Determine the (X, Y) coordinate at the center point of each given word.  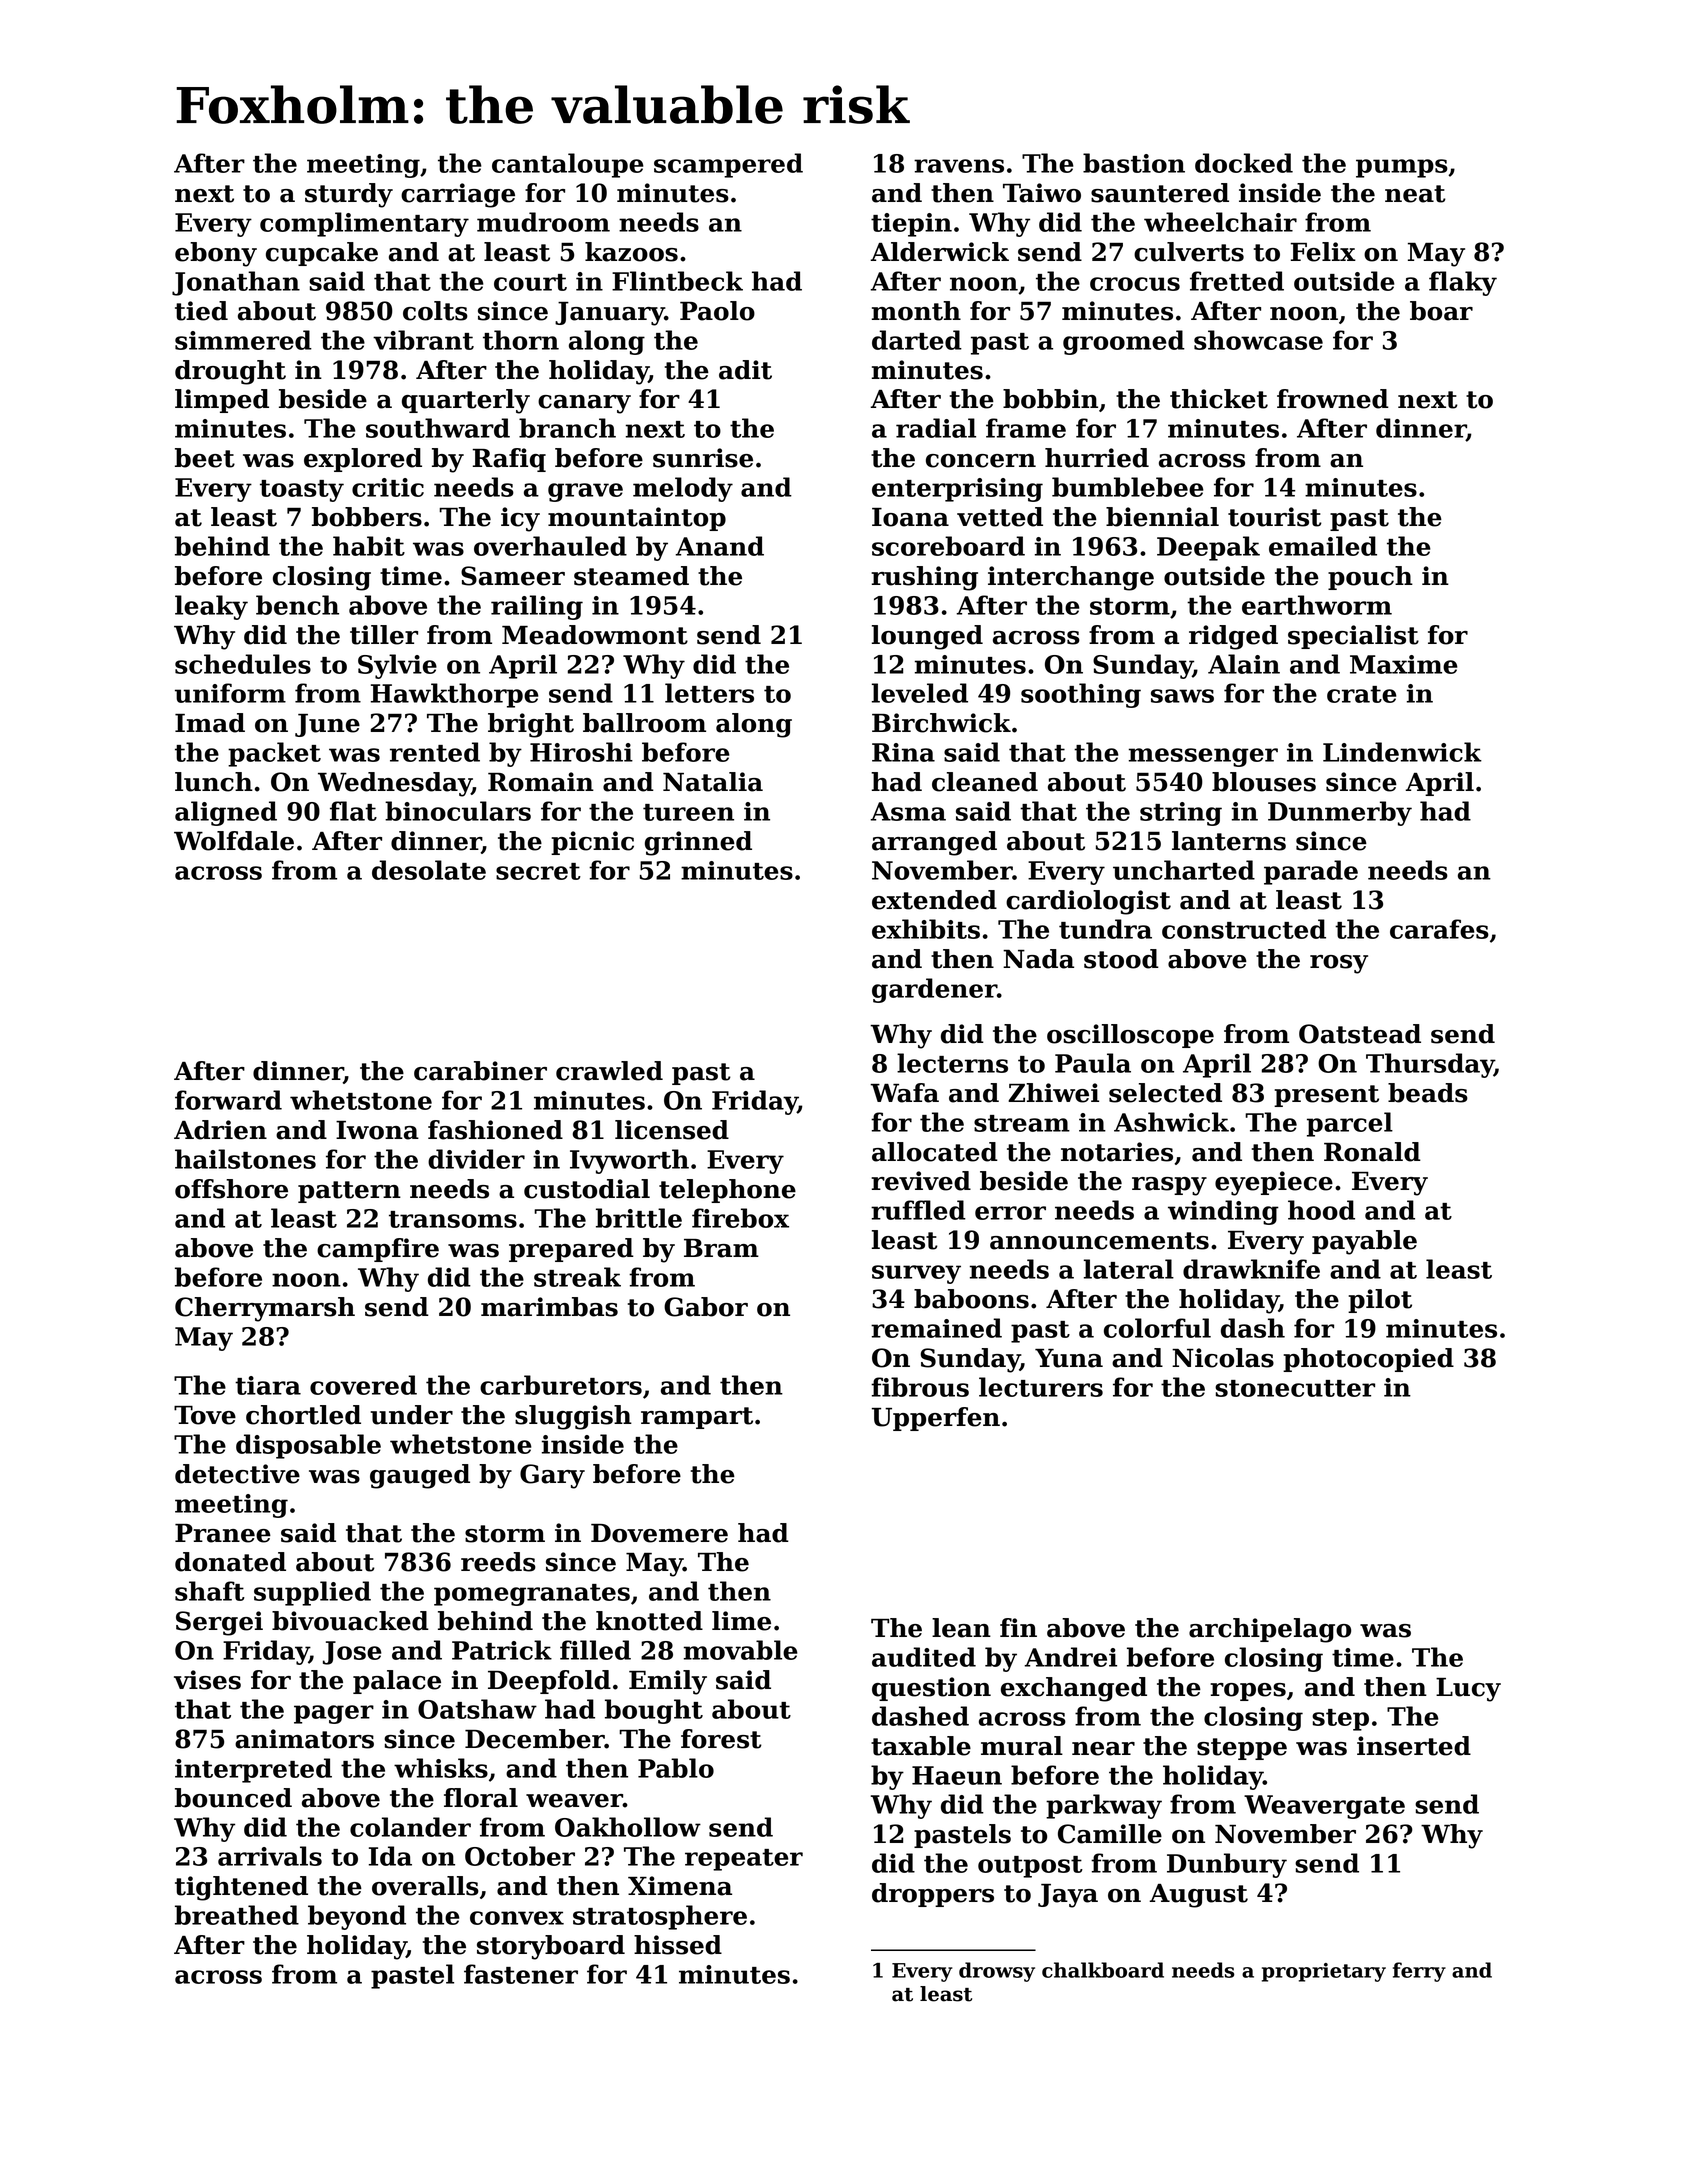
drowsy (997, 1972)
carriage (458, 195)
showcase (1258, 340)
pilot (1380, 1301)
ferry (1419, 1972)
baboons (971, 1299)
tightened (241, 1888)
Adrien (220, 1130)
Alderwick (940, 252)
